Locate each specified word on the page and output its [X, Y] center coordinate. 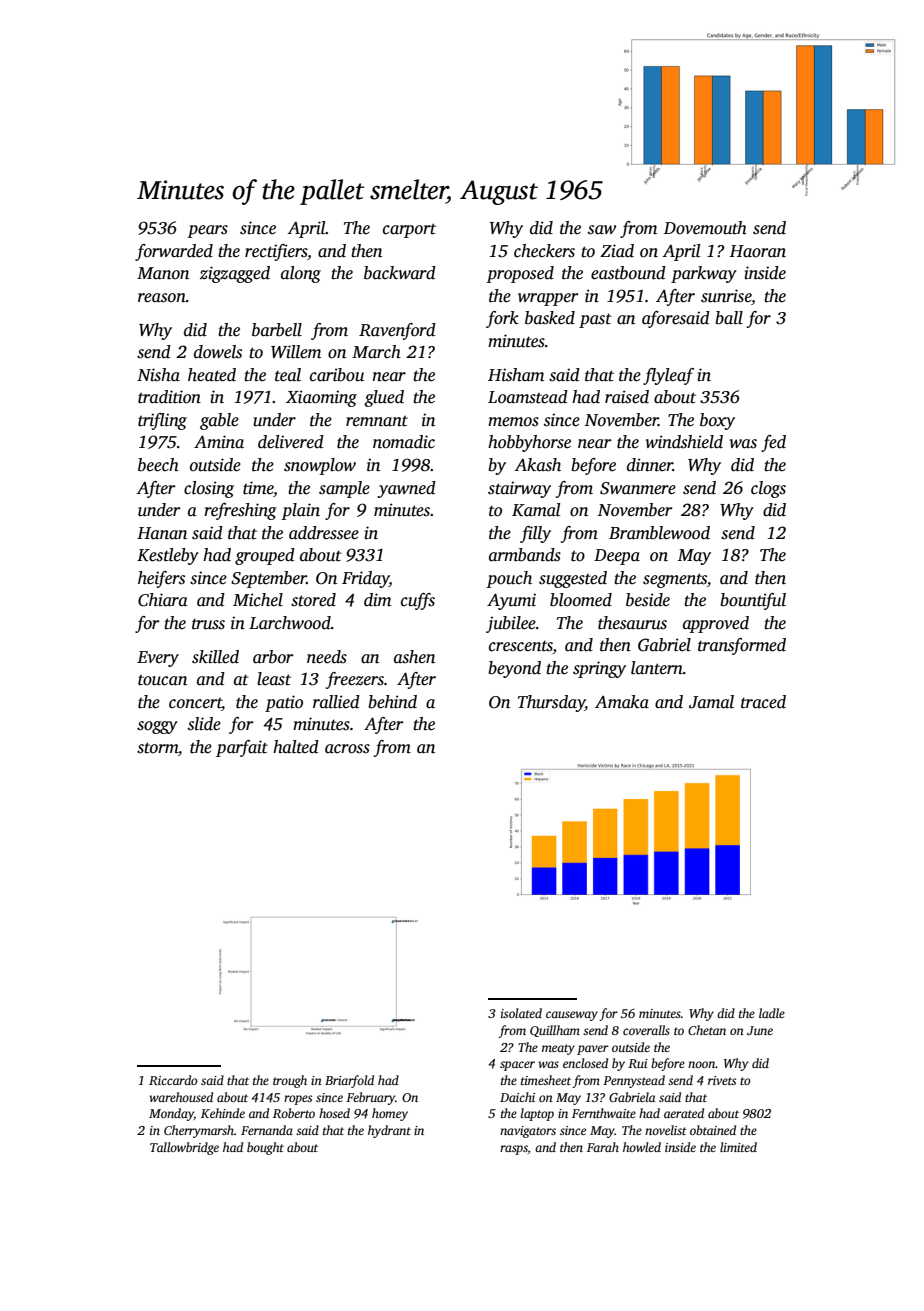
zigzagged [235, 274]
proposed [520, 274]
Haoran [757, 251]
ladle [772, 1013]
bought [265, 1148]
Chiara [163, 600]
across [347, 749]
